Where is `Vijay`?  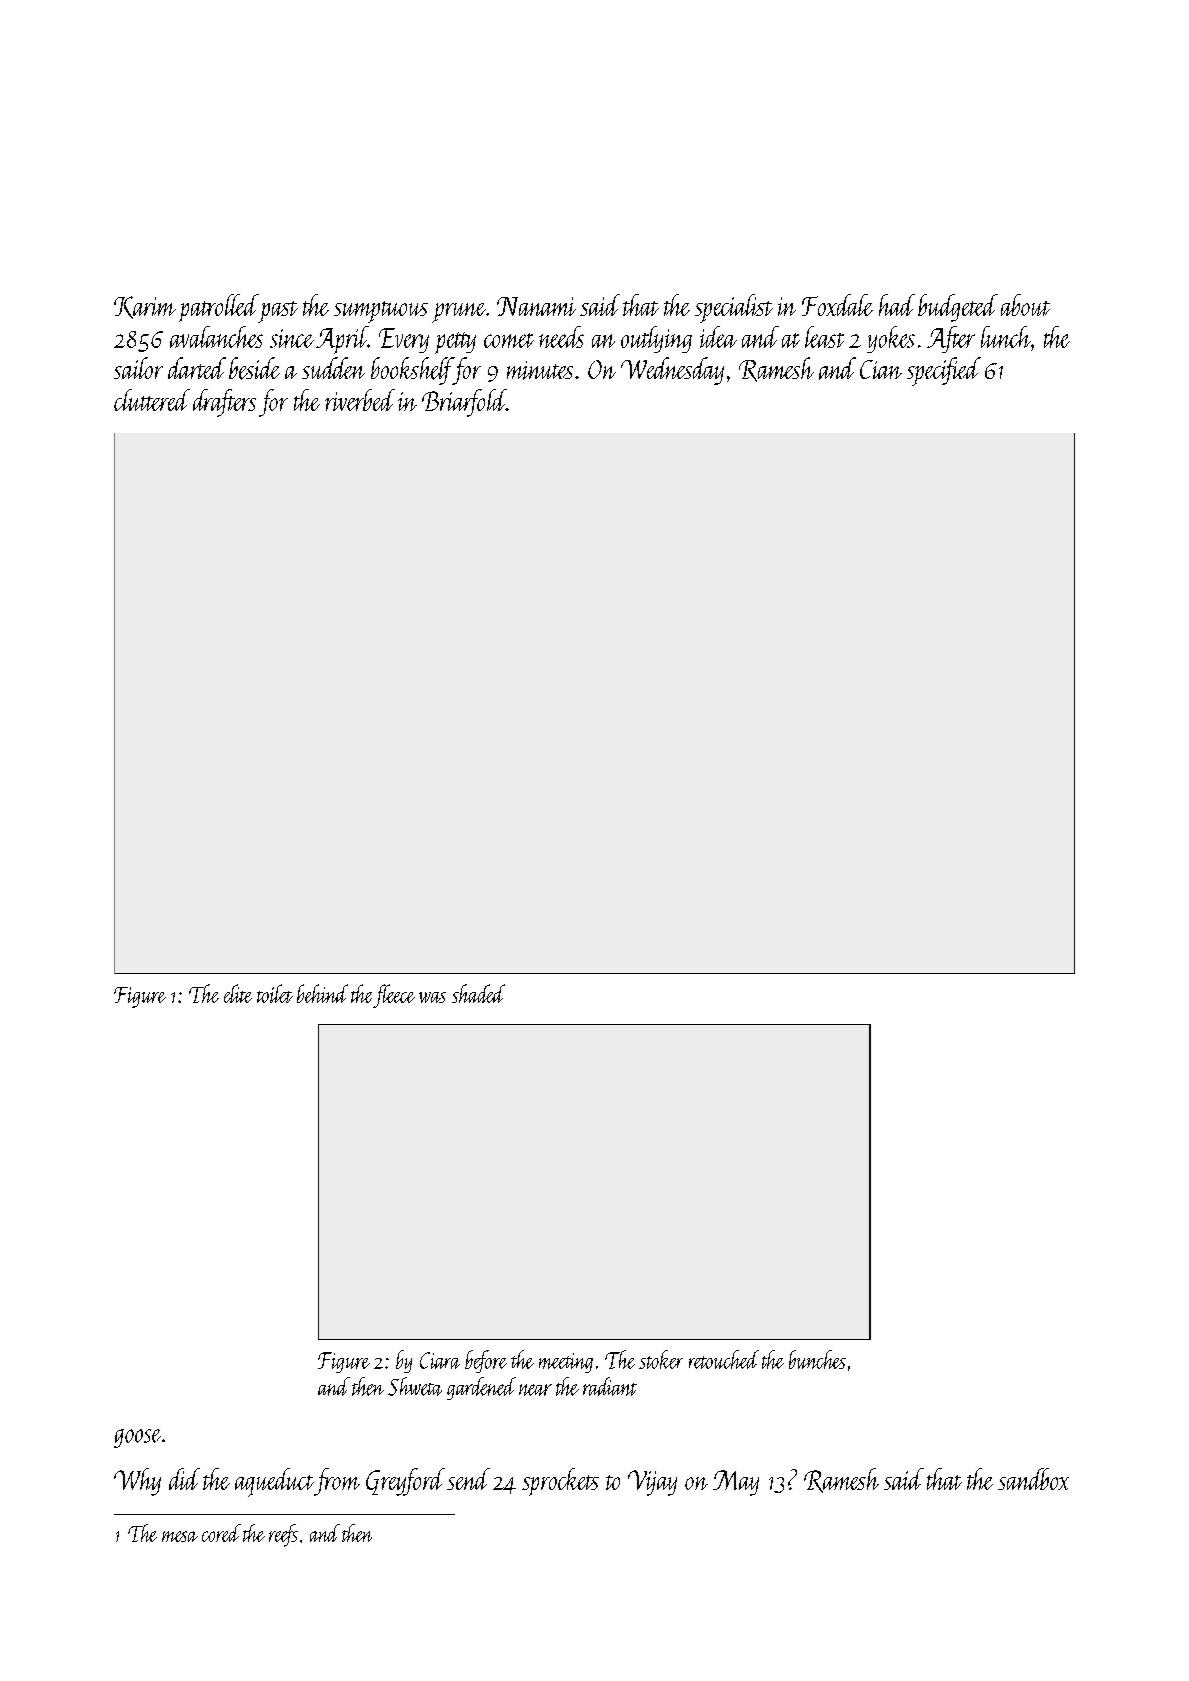
Vijay is located at coordinates (652, 1483).
